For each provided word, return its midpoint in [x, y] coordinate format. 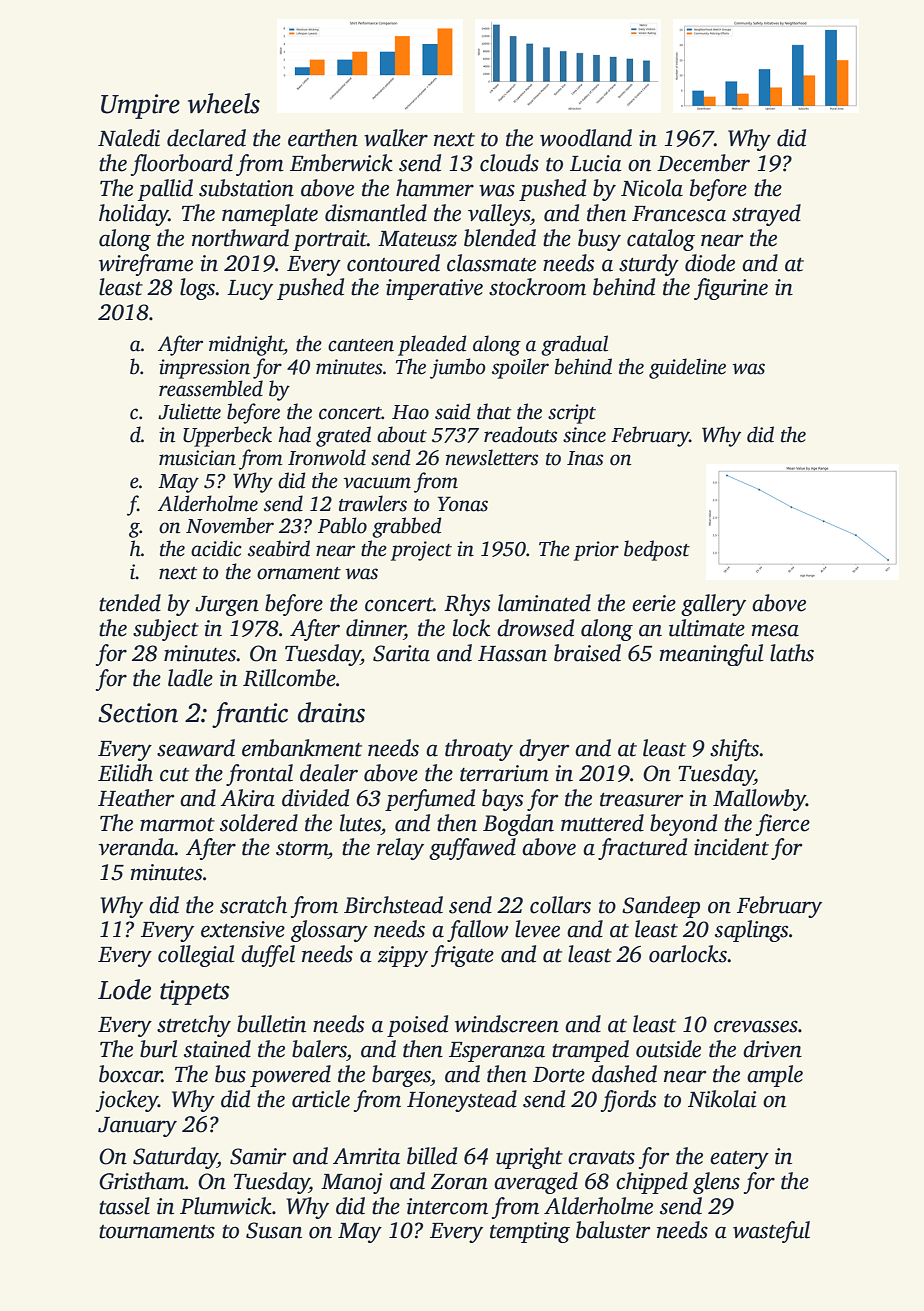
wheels [224, 103]
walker [396, 138]
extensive [243, 929]
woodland [586, 138]
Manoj [352, 1183]
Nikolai [722, 1099]
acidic [216, 548]
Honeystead [462, 1101]
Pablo [342, 525]
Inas [585, 458]
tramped [590, 1051]
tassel [124, 1206]
